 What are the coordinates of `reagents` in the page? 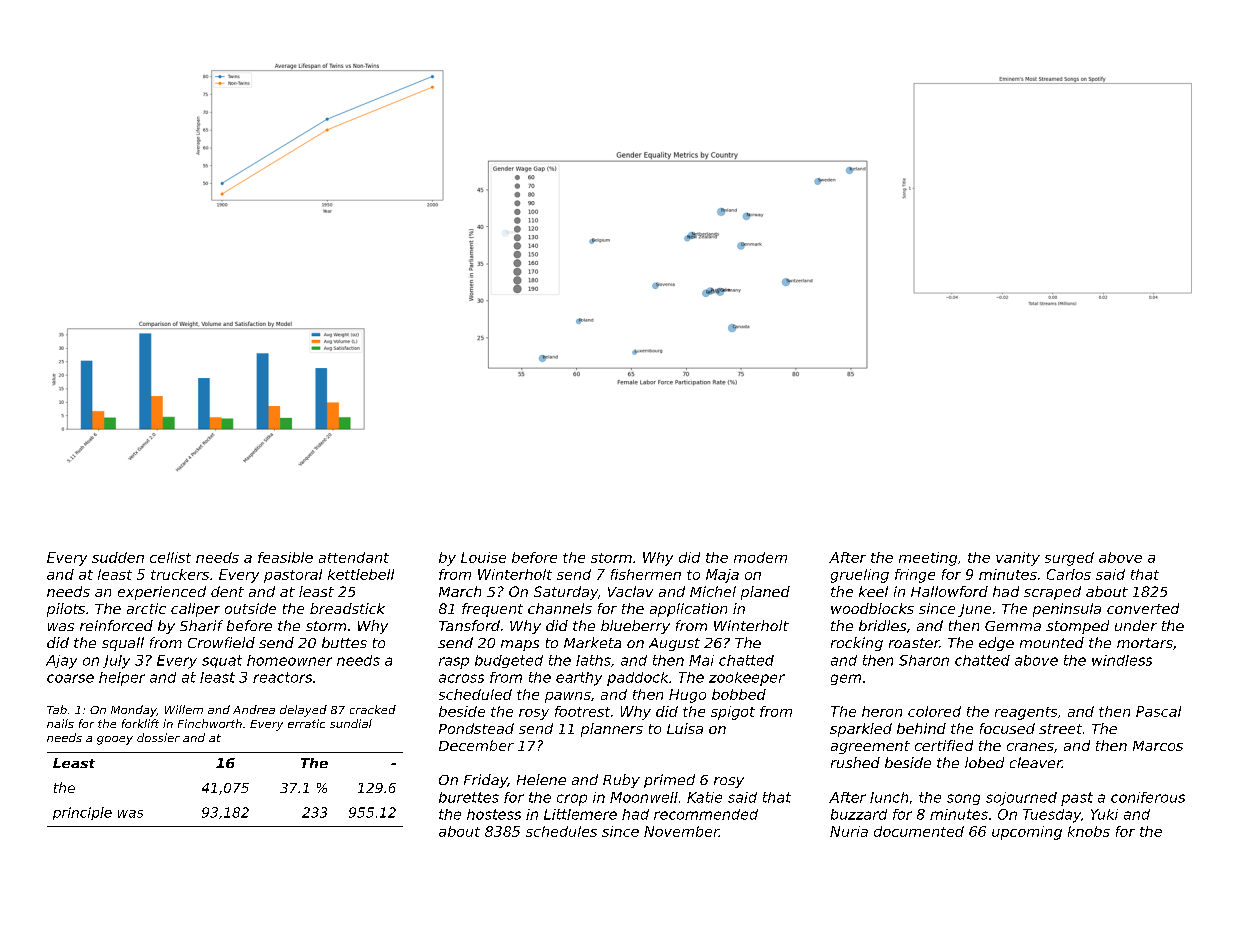 It's located at (1026, 713).
